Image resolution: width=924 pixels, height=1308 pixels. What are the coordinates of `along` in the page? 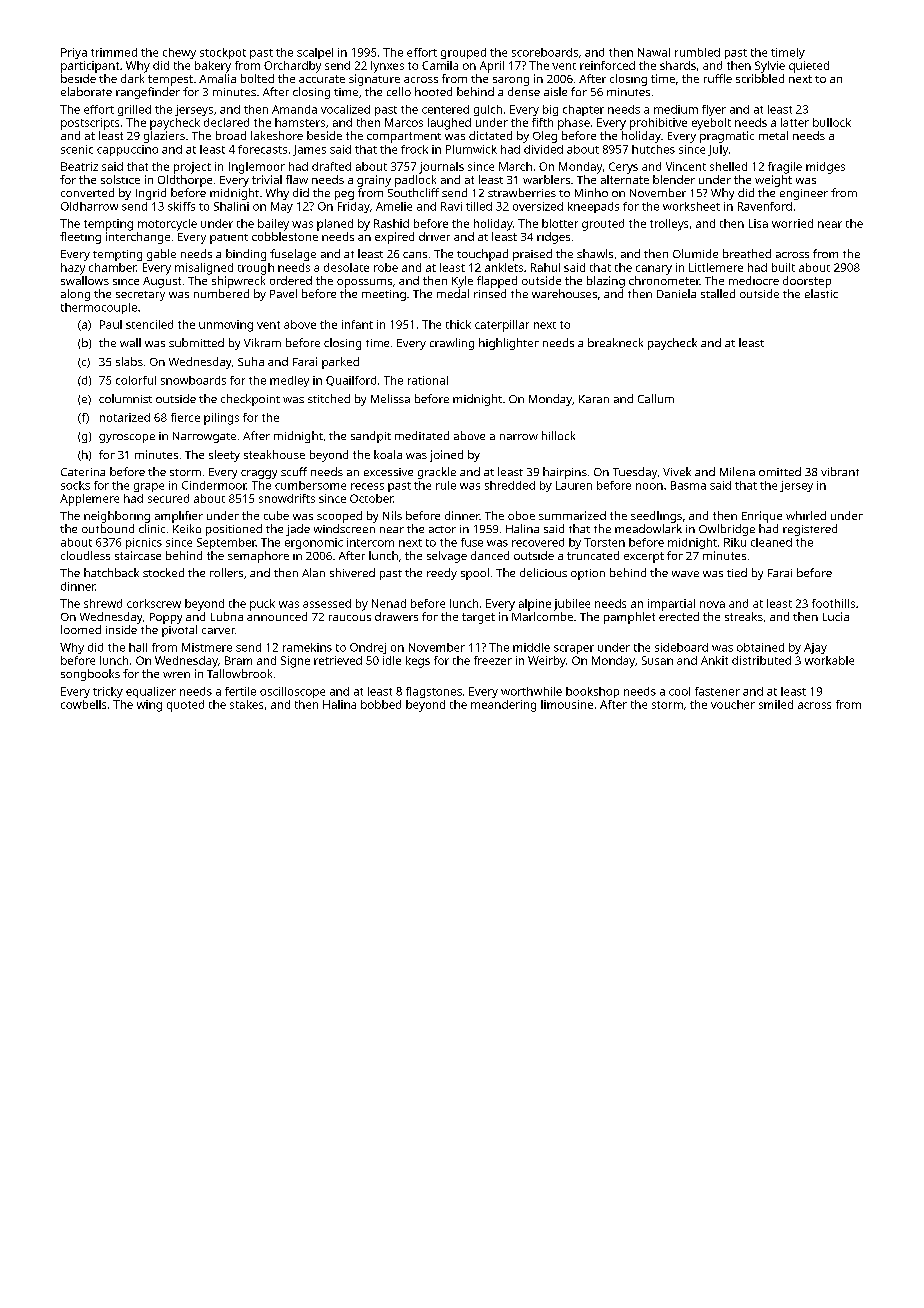 It's located at (75, 295).
